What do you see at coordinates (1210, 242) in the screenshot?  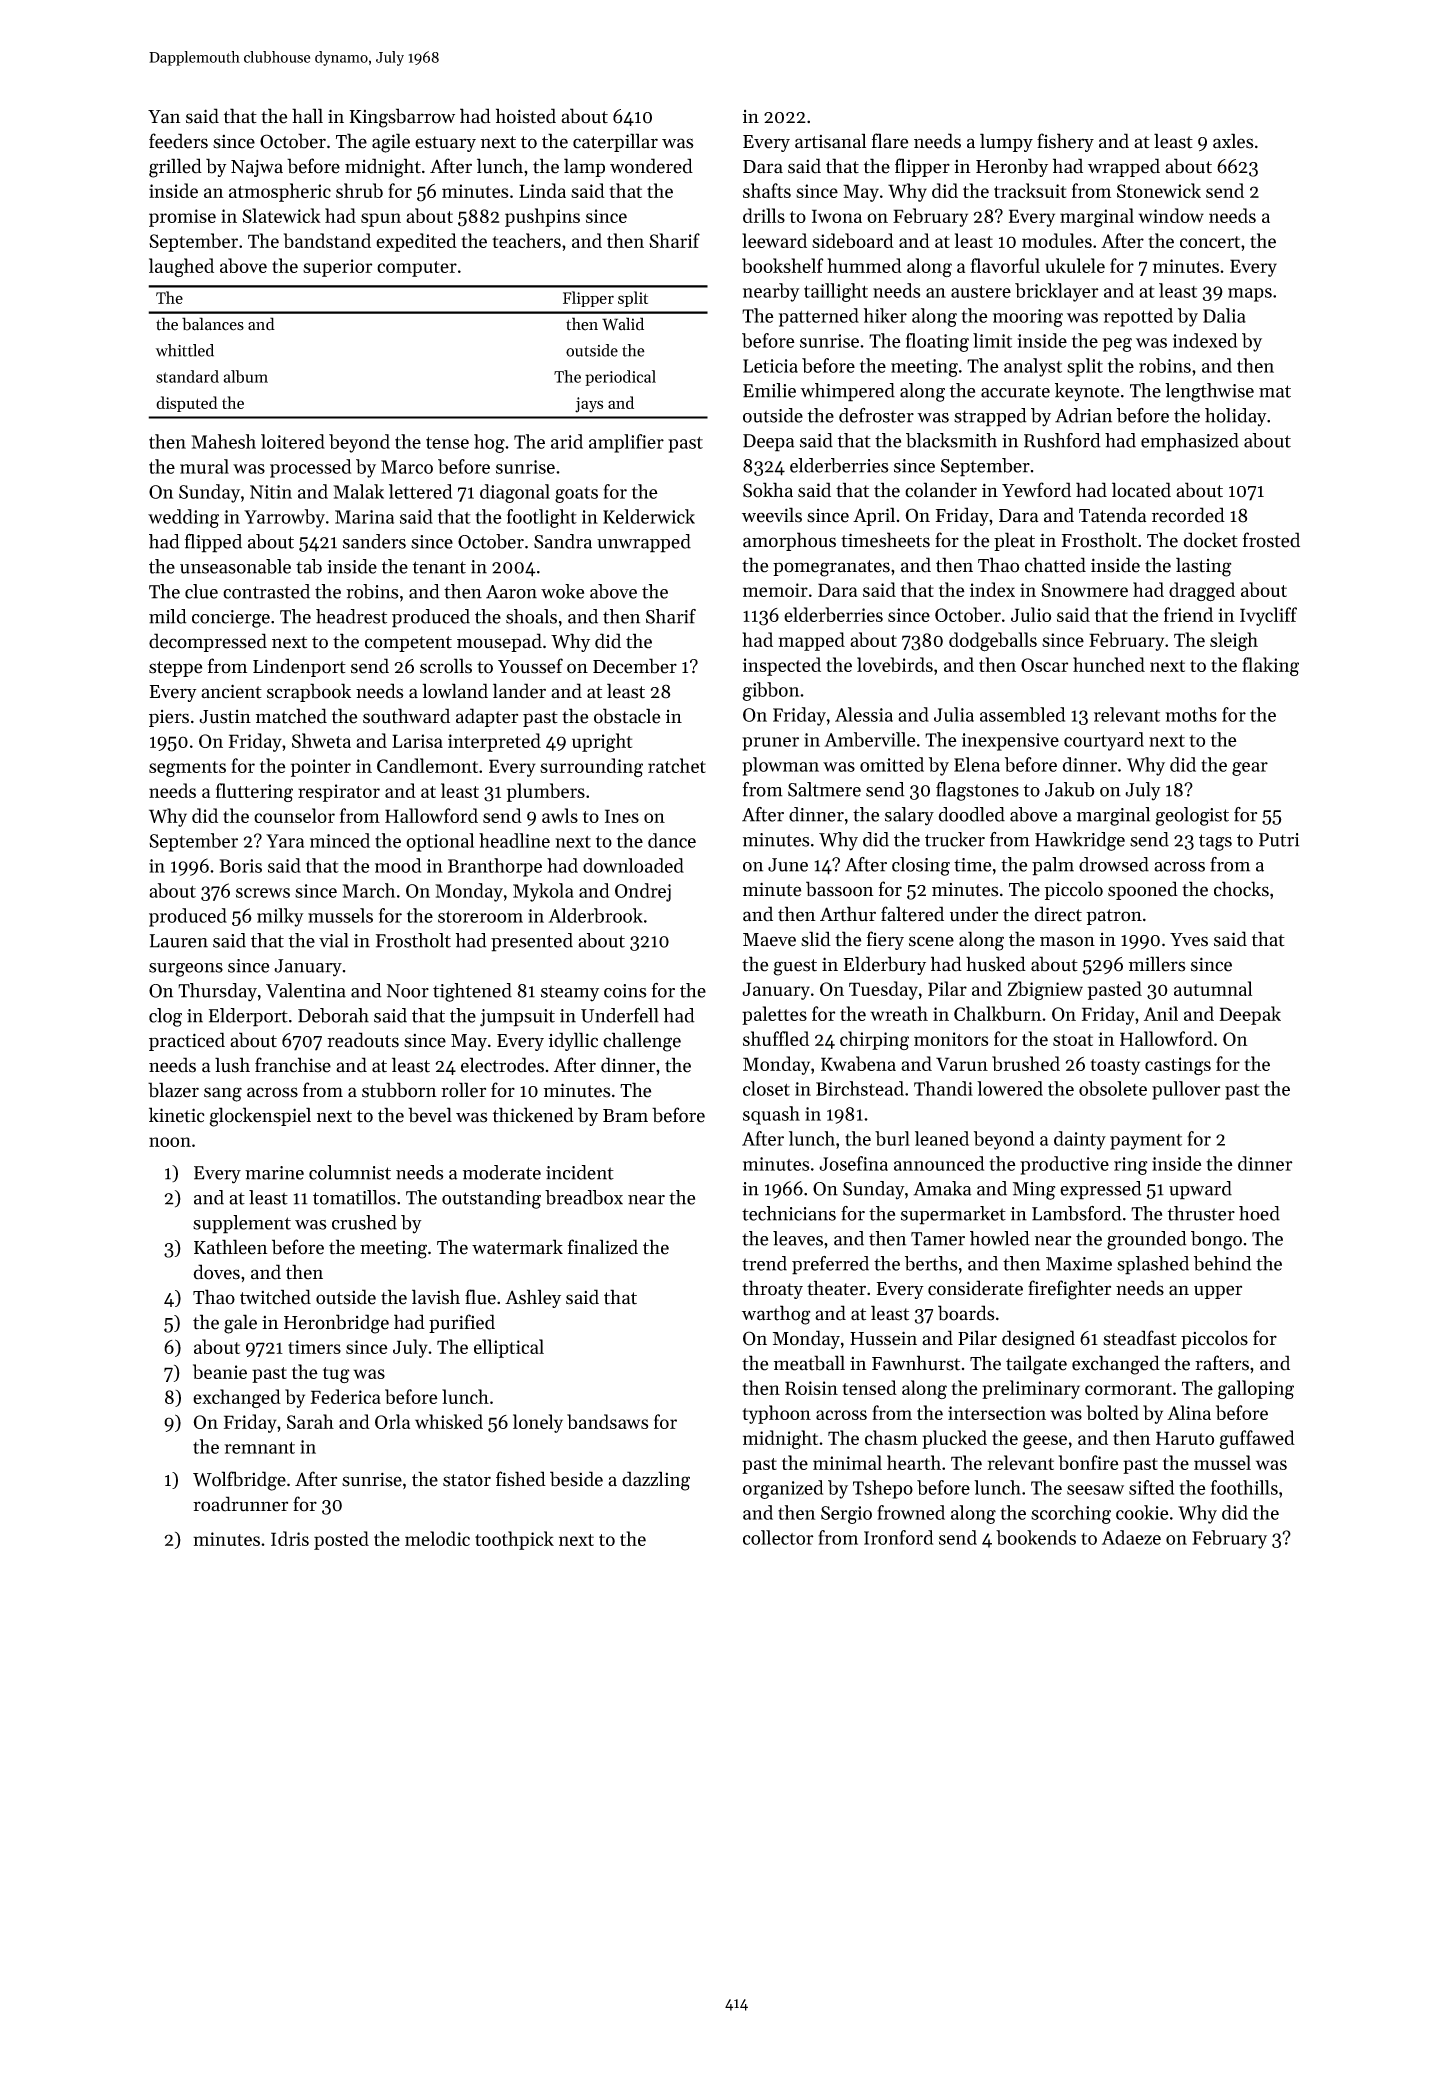 I see `concert` at bounding box center [1210, 242].
